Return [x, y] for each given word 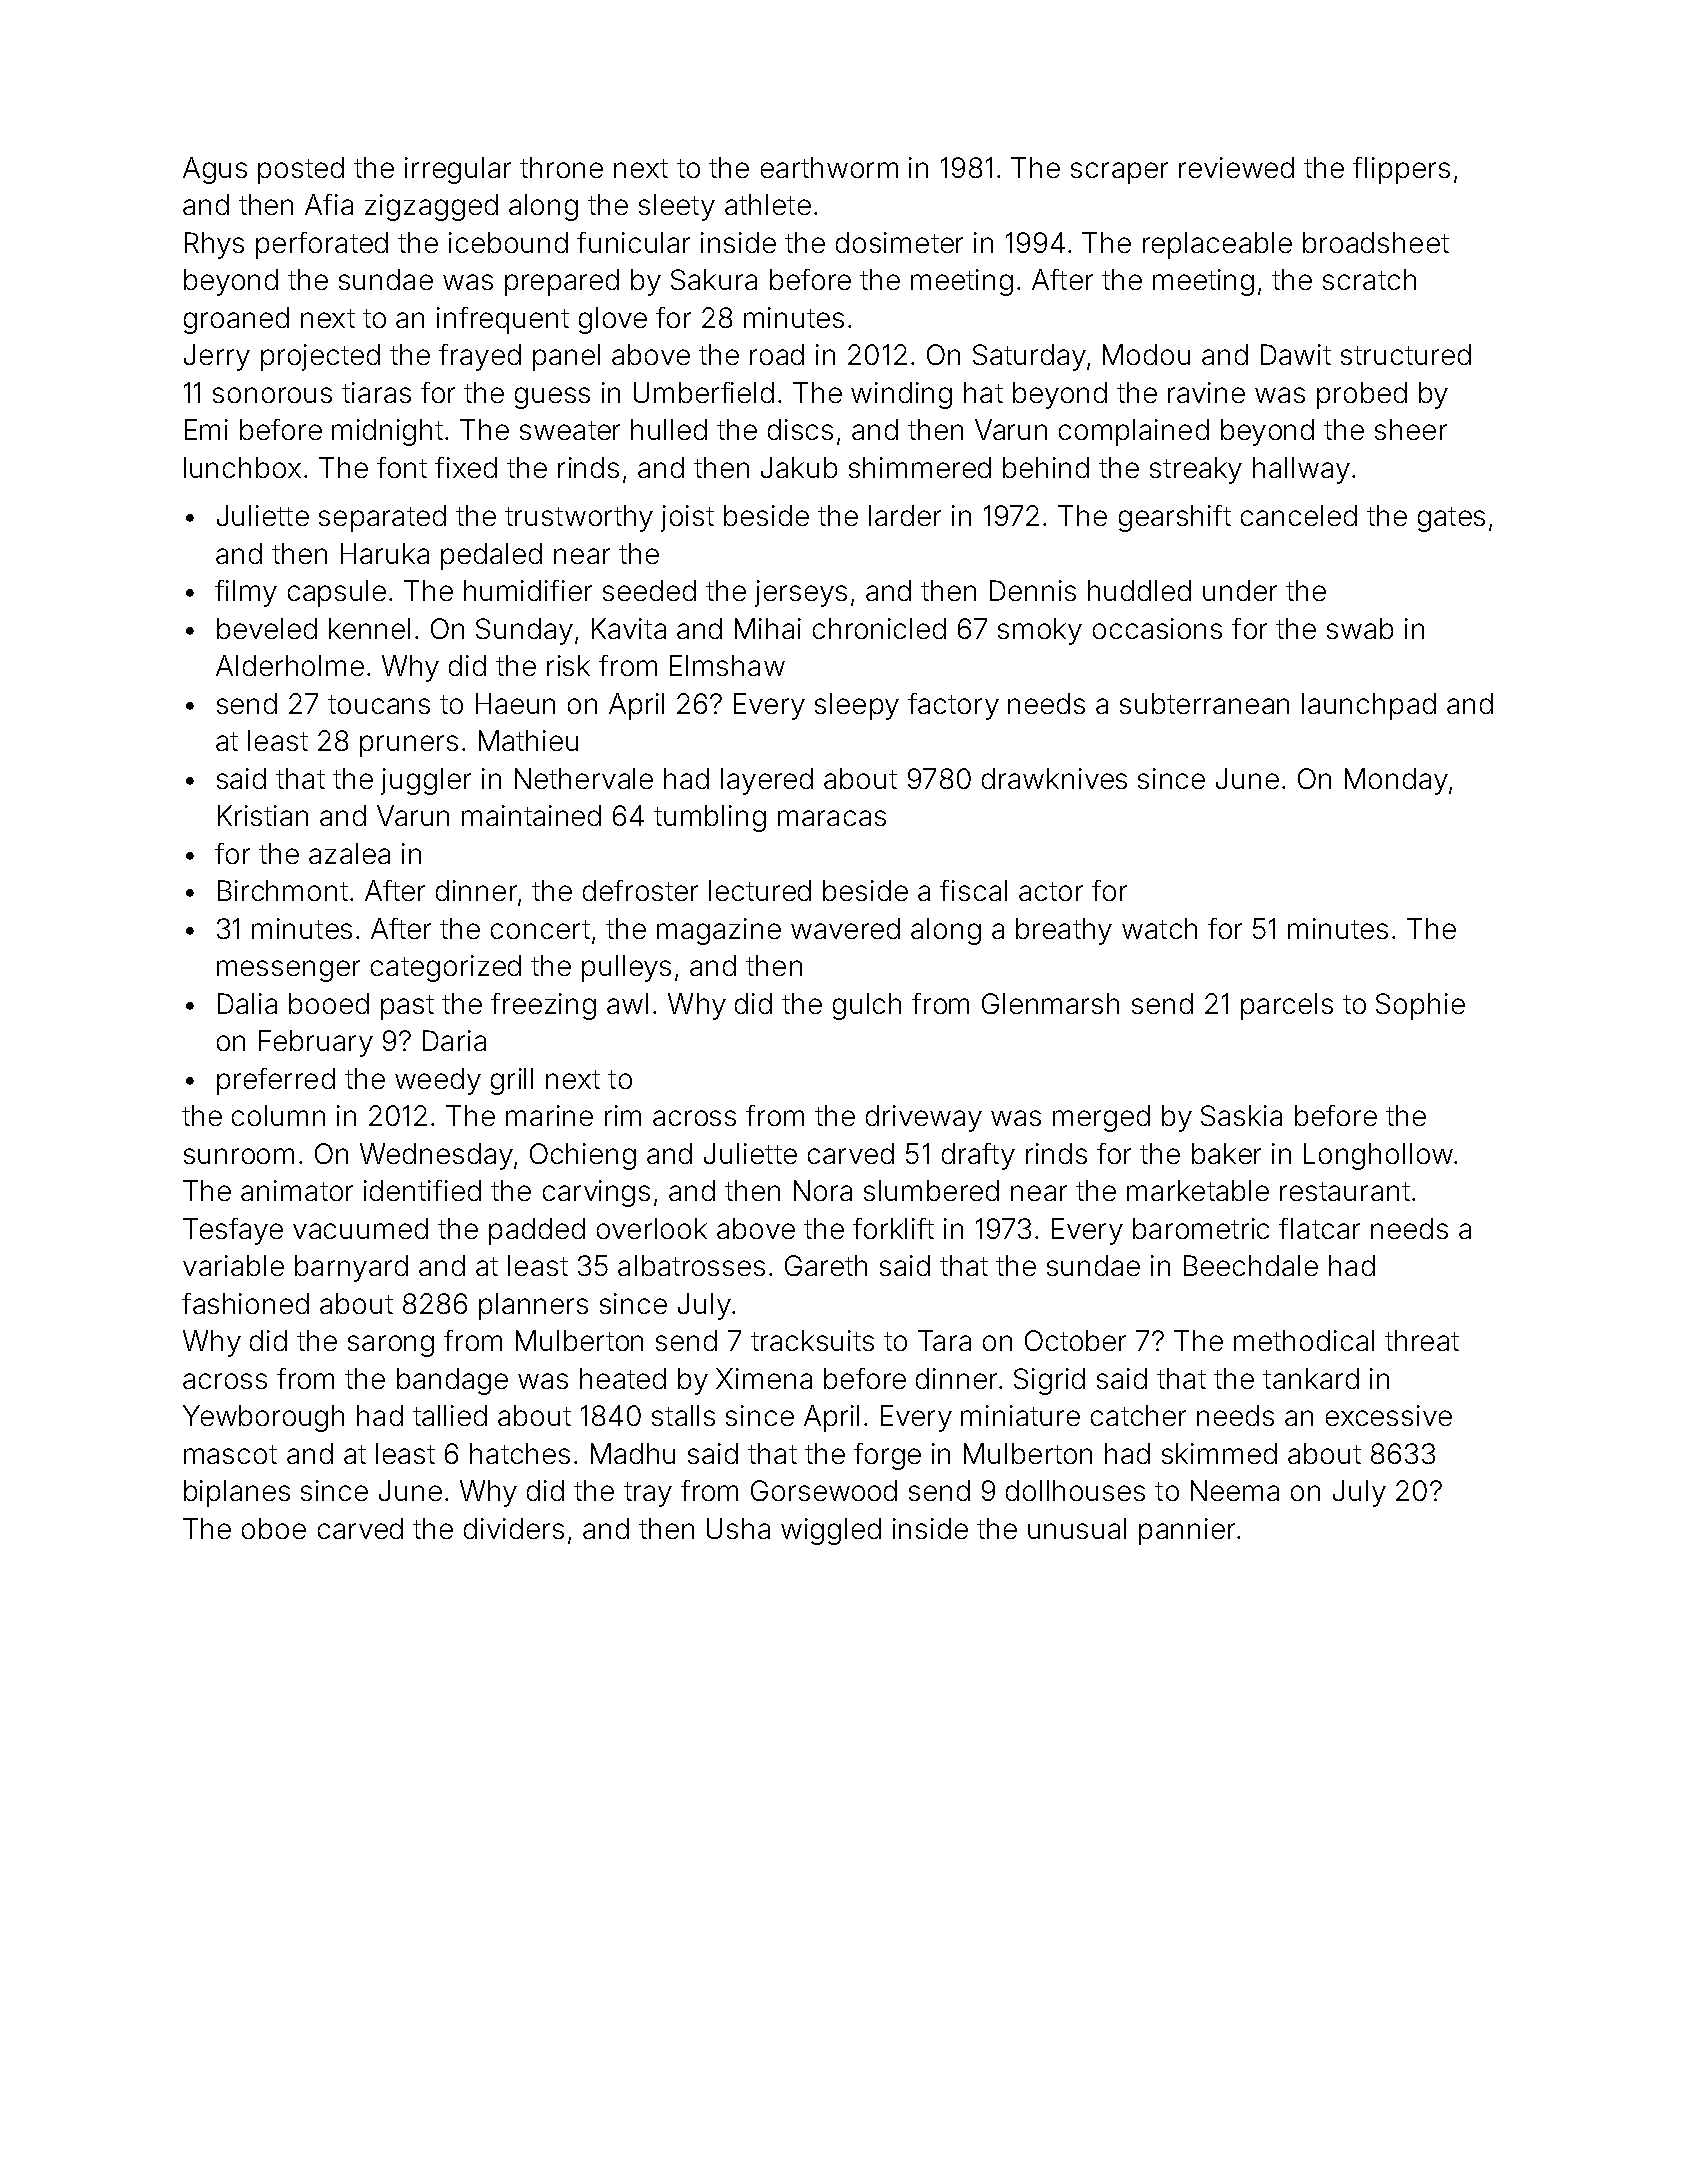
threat [1422, 1340]
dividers [514, 1528]
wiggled [831, 1531]
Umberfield [704, 392]
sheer [1411, 429]
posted [301, 170]
